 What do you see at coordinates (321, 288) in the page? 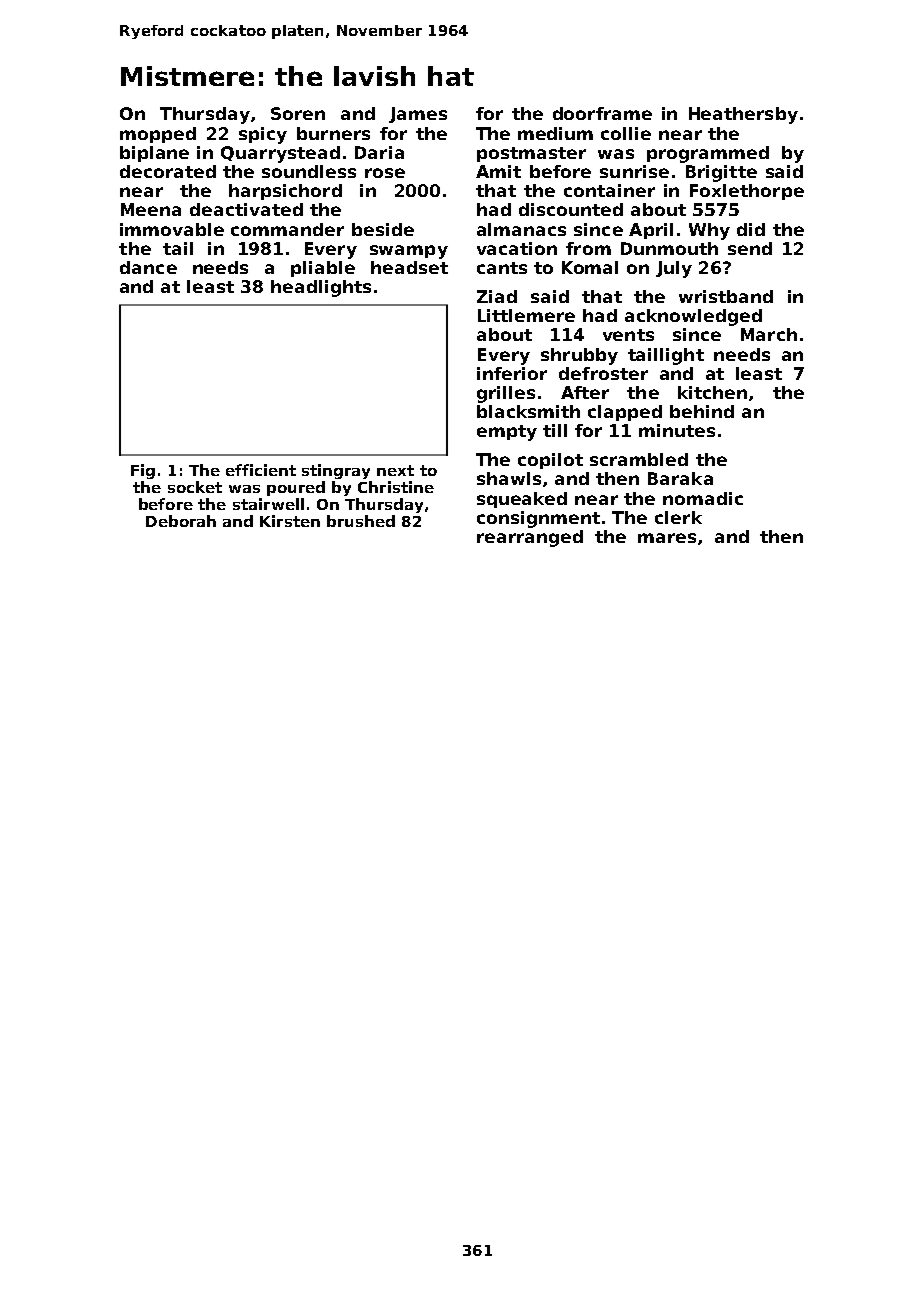
I see `headlights` at bounding box center [321, 288].
